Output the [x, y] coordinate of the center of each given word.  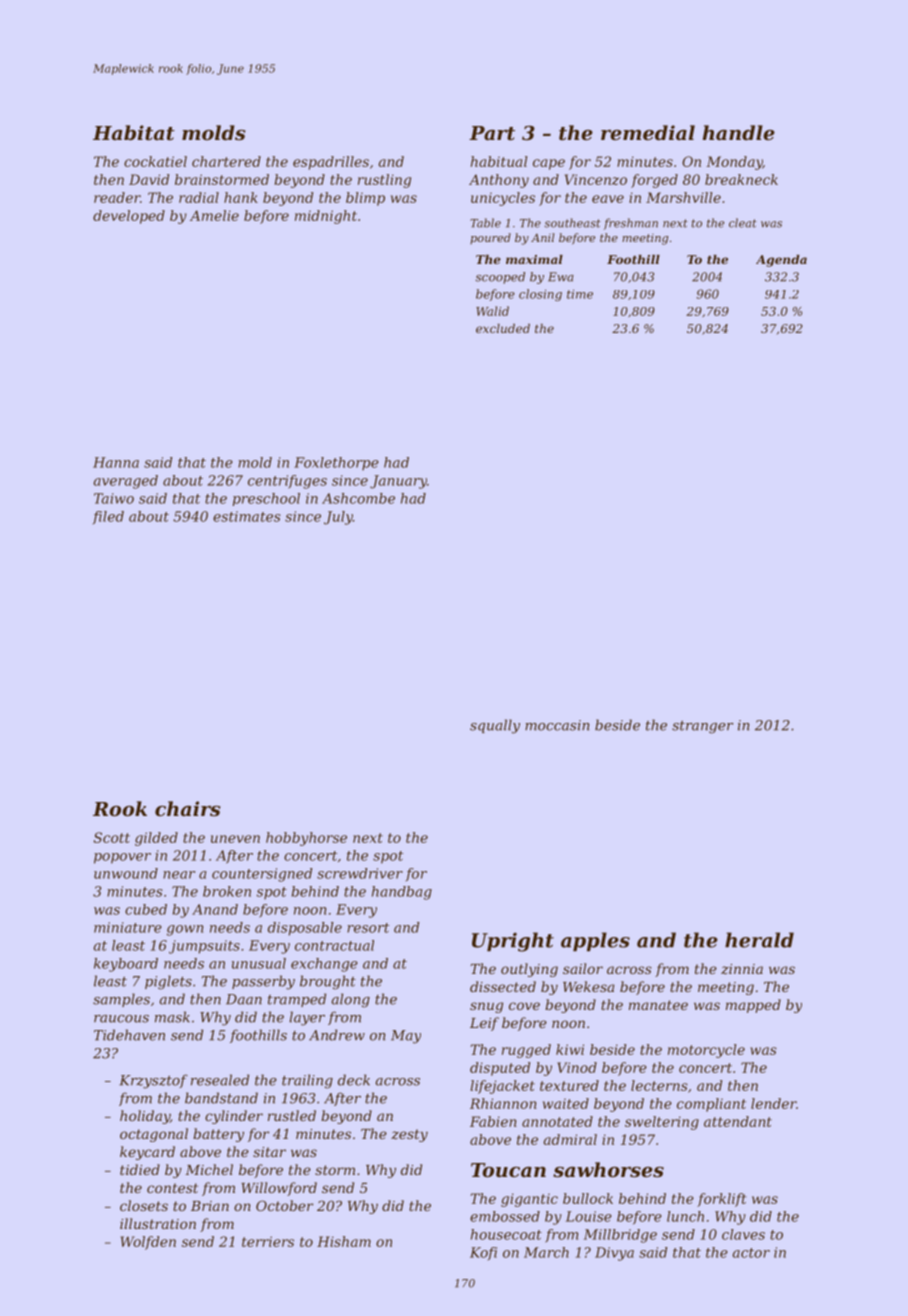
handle [739, 132]
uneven [235, 839]
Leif [484, 1024]
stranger [702, 727]
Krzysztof [153, 1081]
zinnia [742, 969]
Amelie [214, 215]
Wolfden [148, 1243]
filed [108, 517]
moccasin [557, 725]
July [338, 518]
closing [540, 295]
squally [495, 726]
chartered [226, 161]
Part [492, 133]
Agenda [781, 261]
